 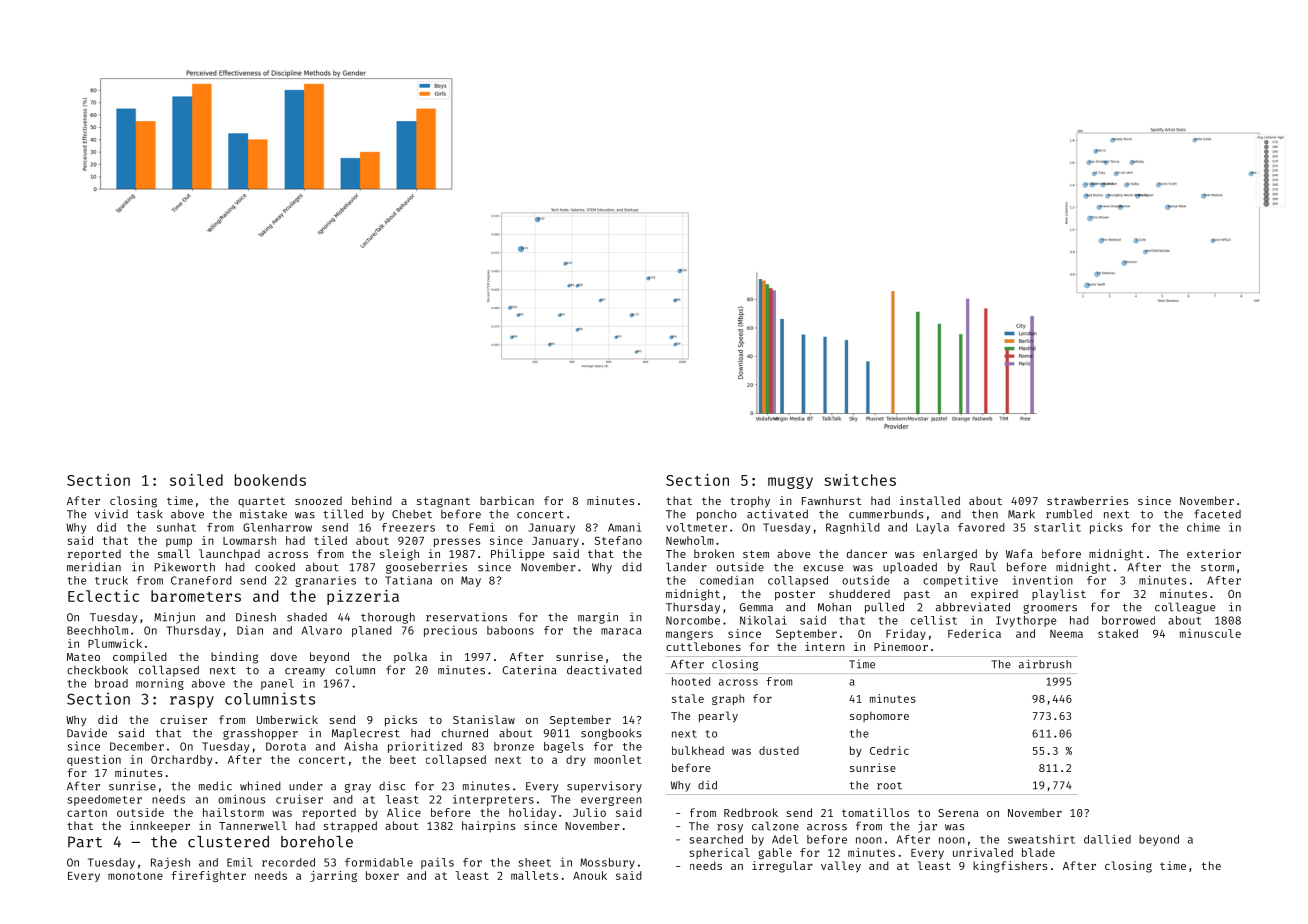 What do you see at coordinates (901, 646) in the page?
I see `Pinemoor` at bounding box center [901, 646].
